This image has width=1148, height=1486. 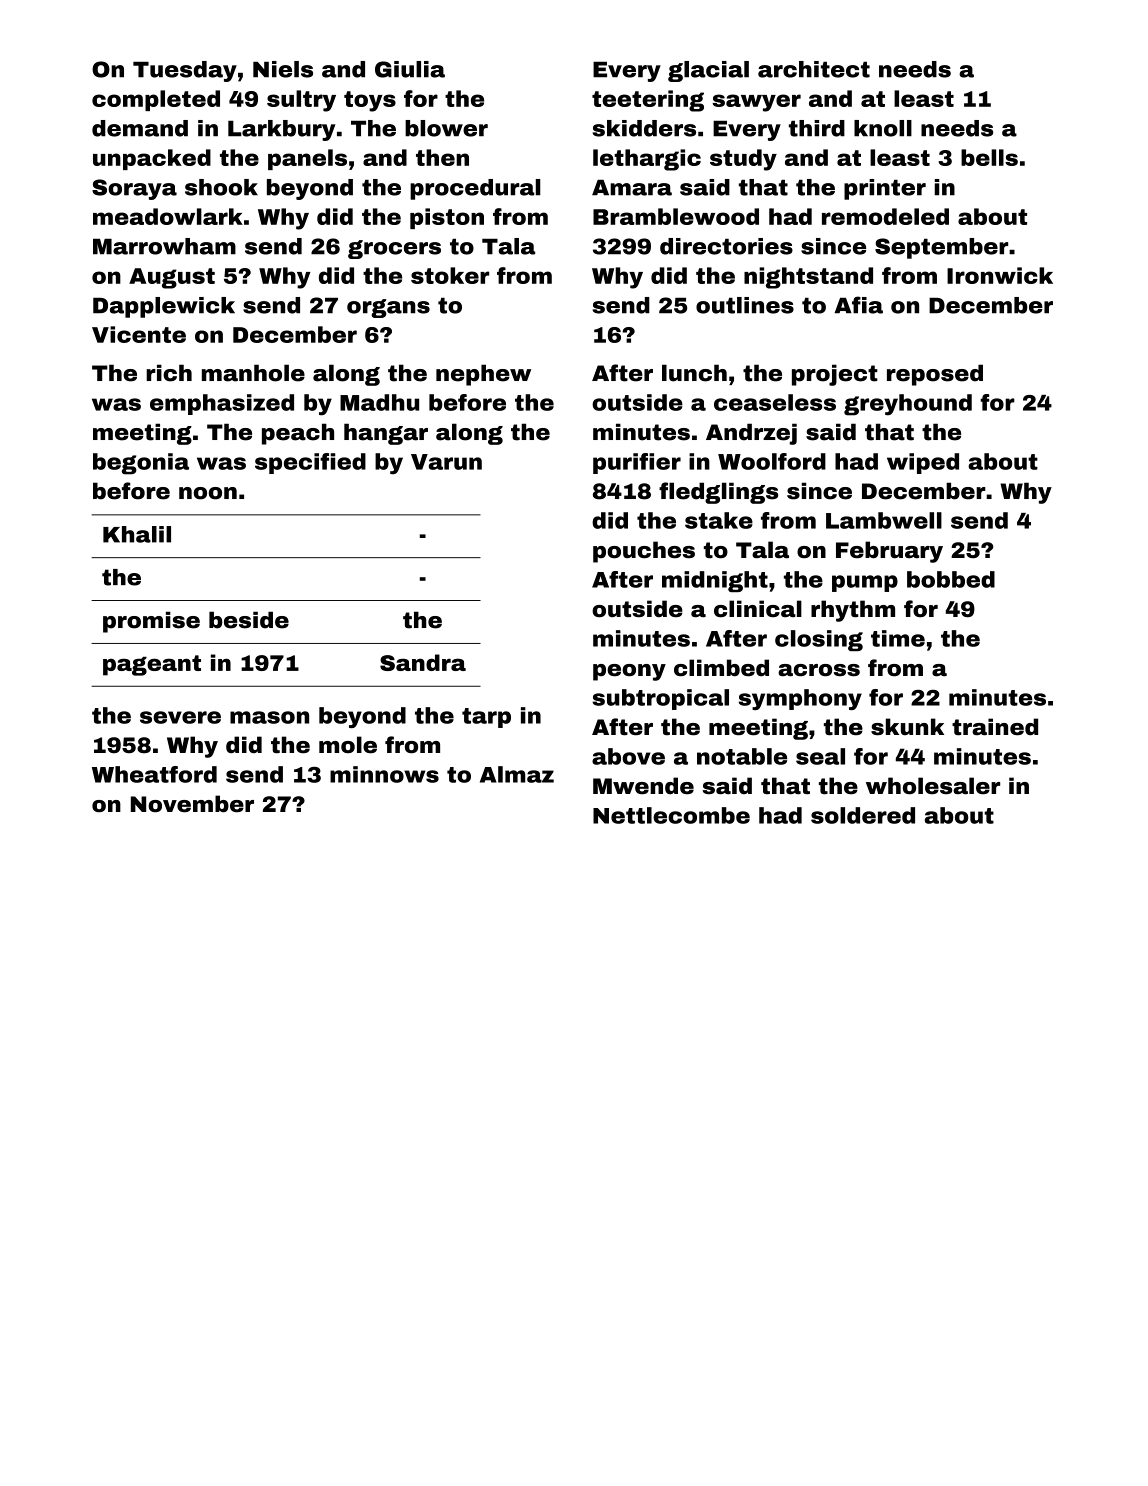 What do you see at coordinates (192, 804) in the image?
I see `November` at bounding box center [192, 804].
